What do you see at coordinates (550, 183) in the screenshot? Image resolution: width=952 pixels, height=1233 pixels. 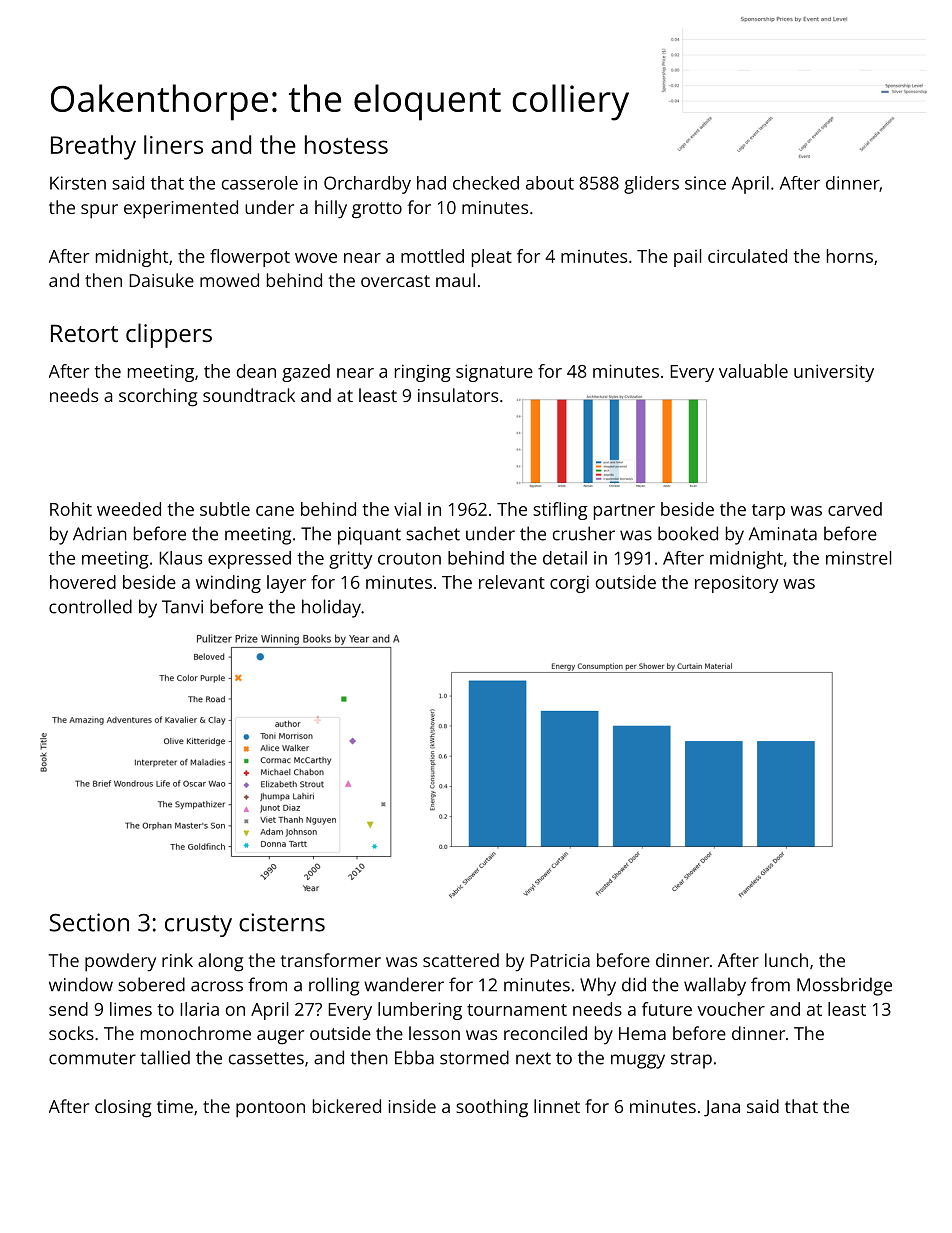 I see `about` at bounding box center [550, 183].
